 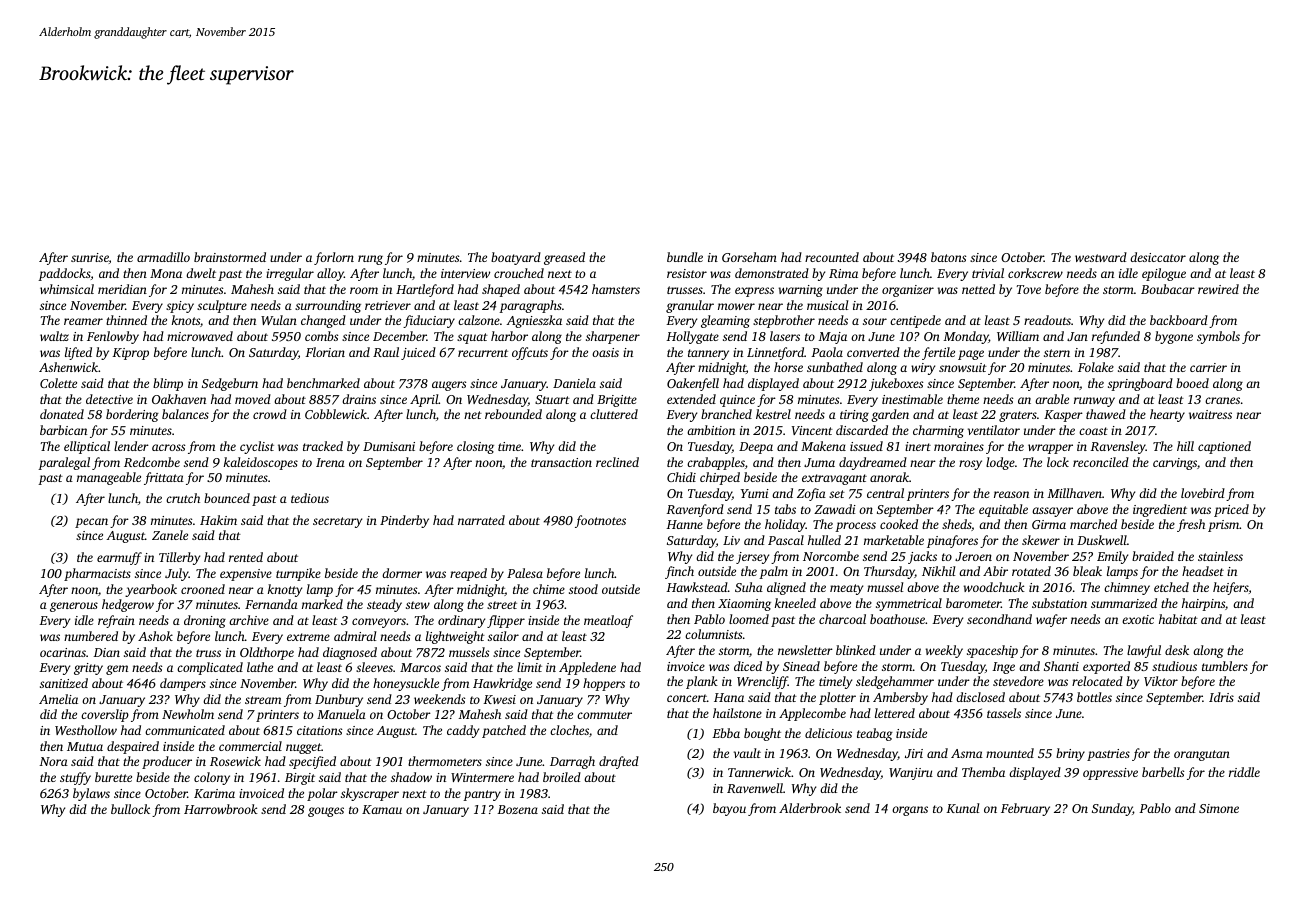 What do you see at coordinates (587, 668) in the screenshot?
I see `Appledene` at bounding box center [587, 668].
